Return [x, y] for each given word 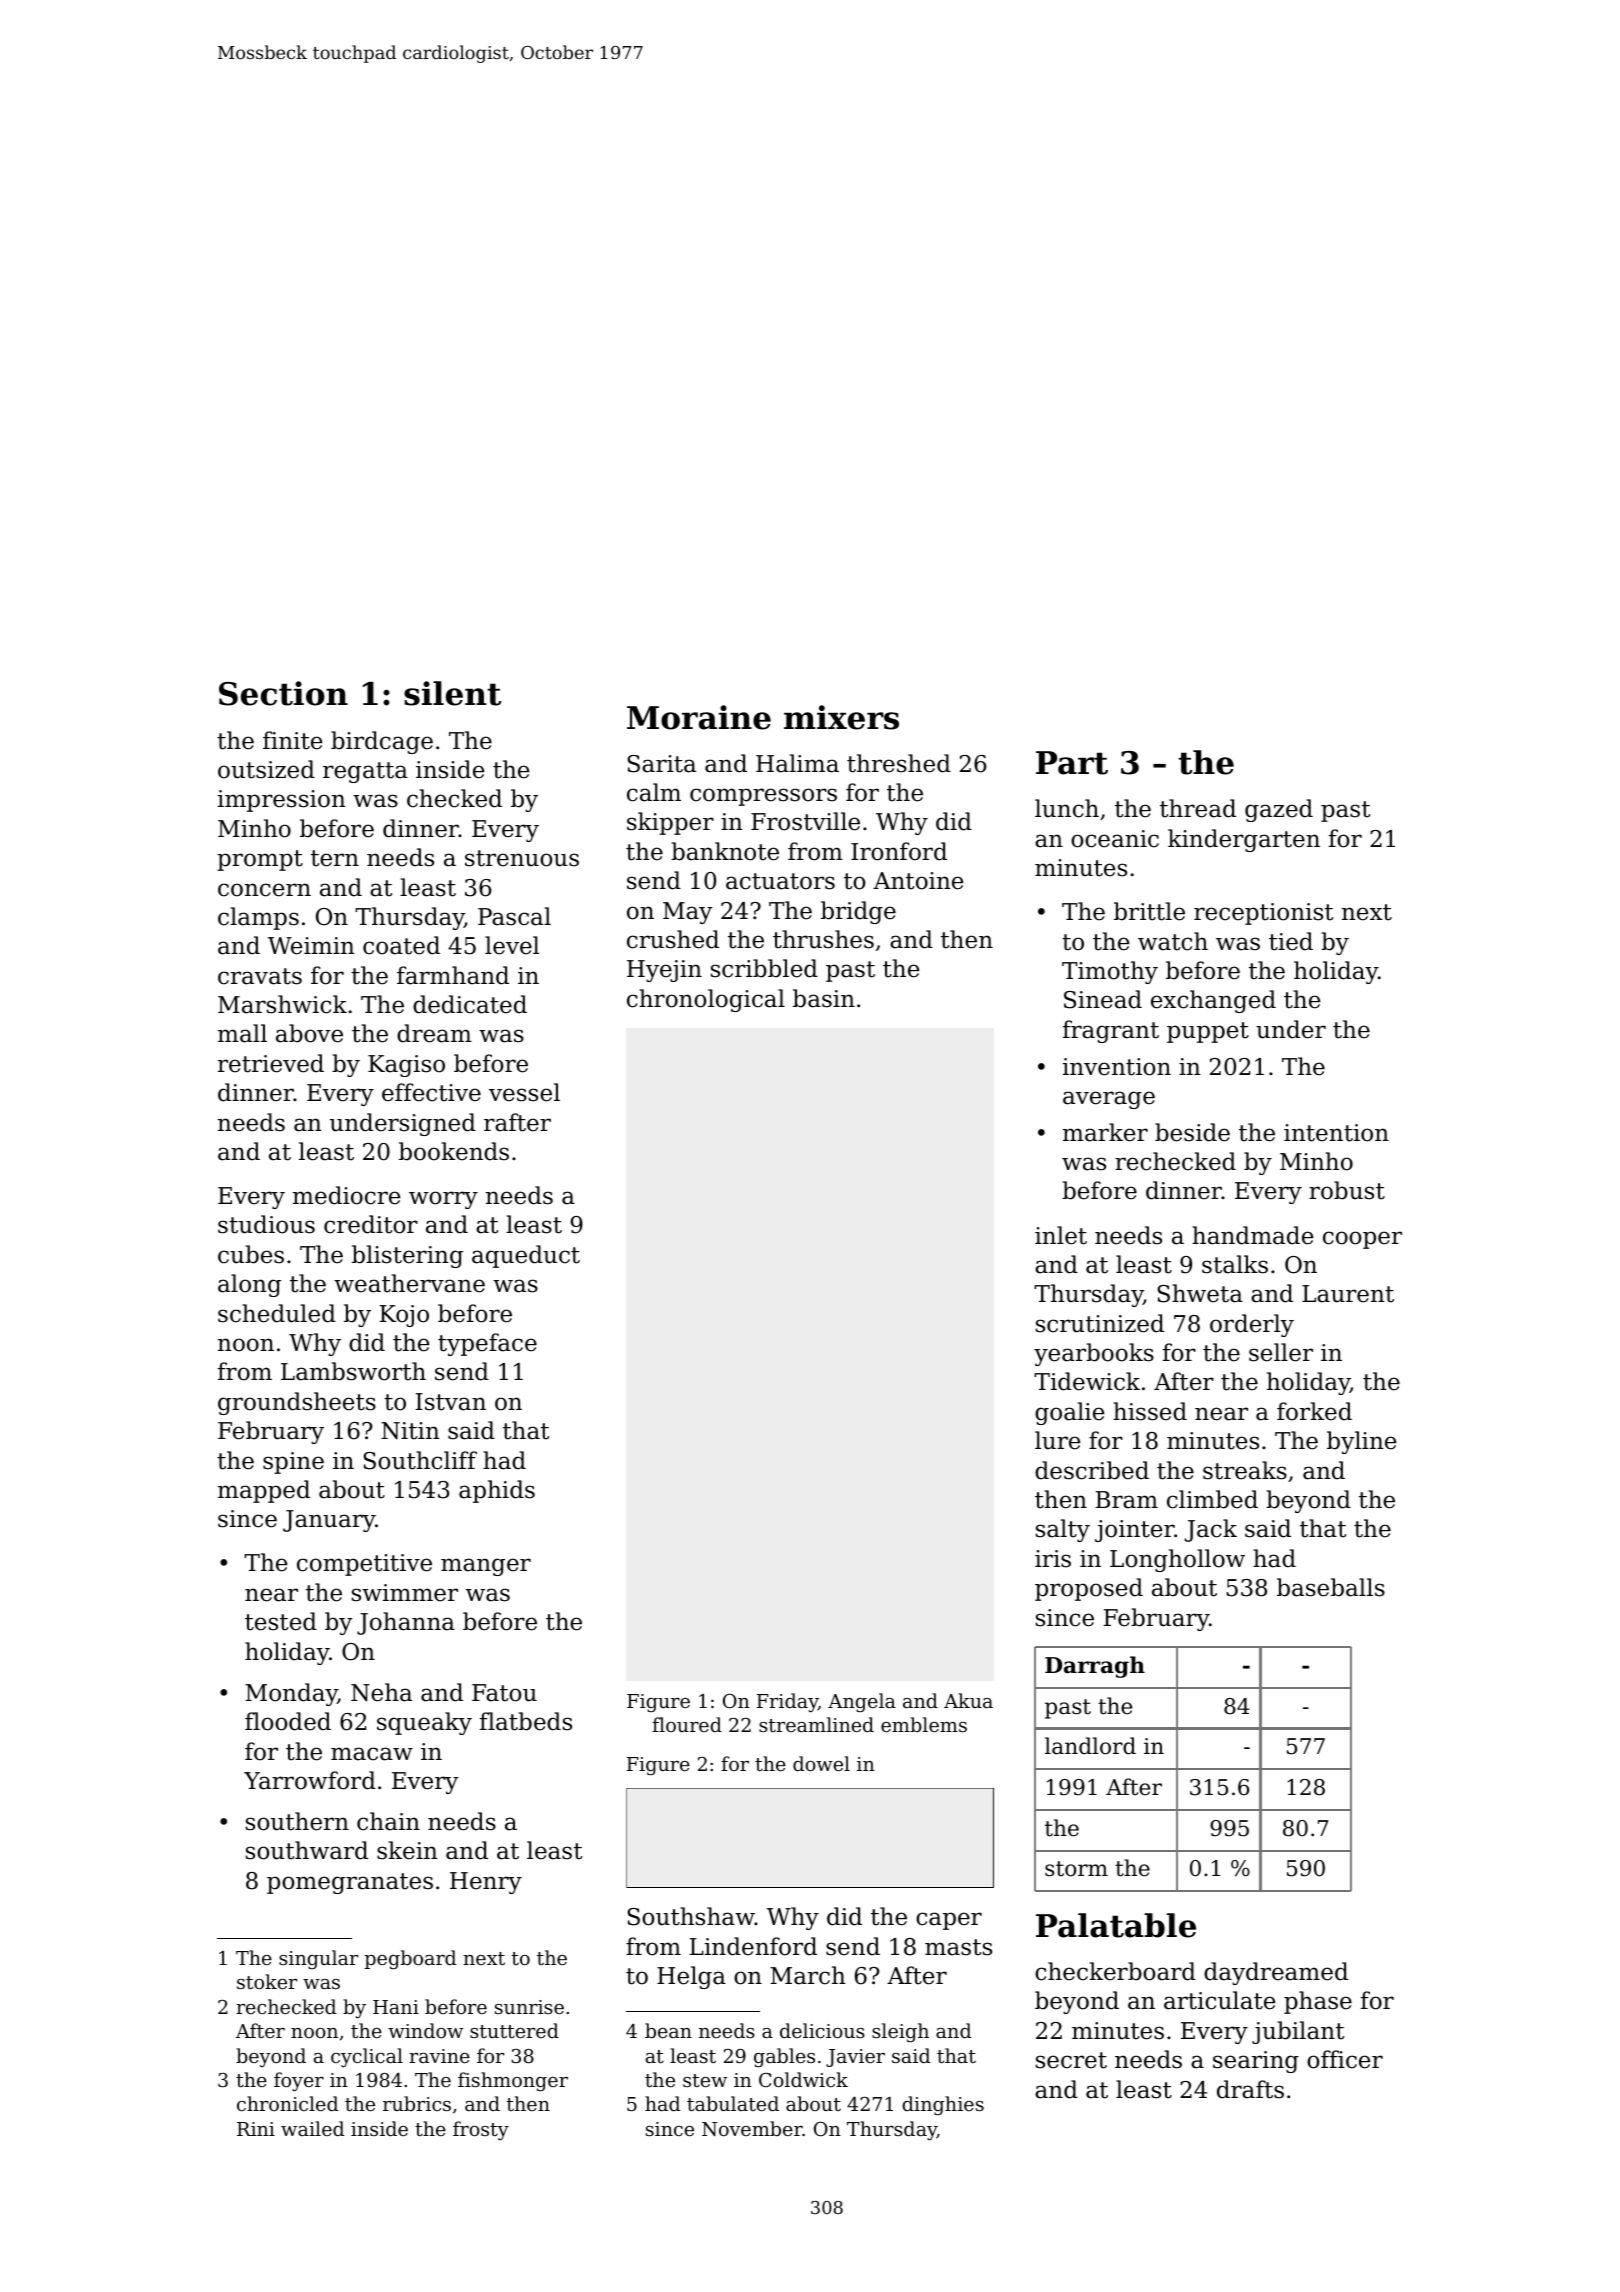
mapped [264, 1491]
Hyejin [664, 971]
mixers [841, 717]
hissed [1150, 1411]
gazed [1279, 810]
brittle [1149, 911]
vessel [524, 1092]
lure [1057, 1440]
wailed [312, 2128]
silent [452, 693]
